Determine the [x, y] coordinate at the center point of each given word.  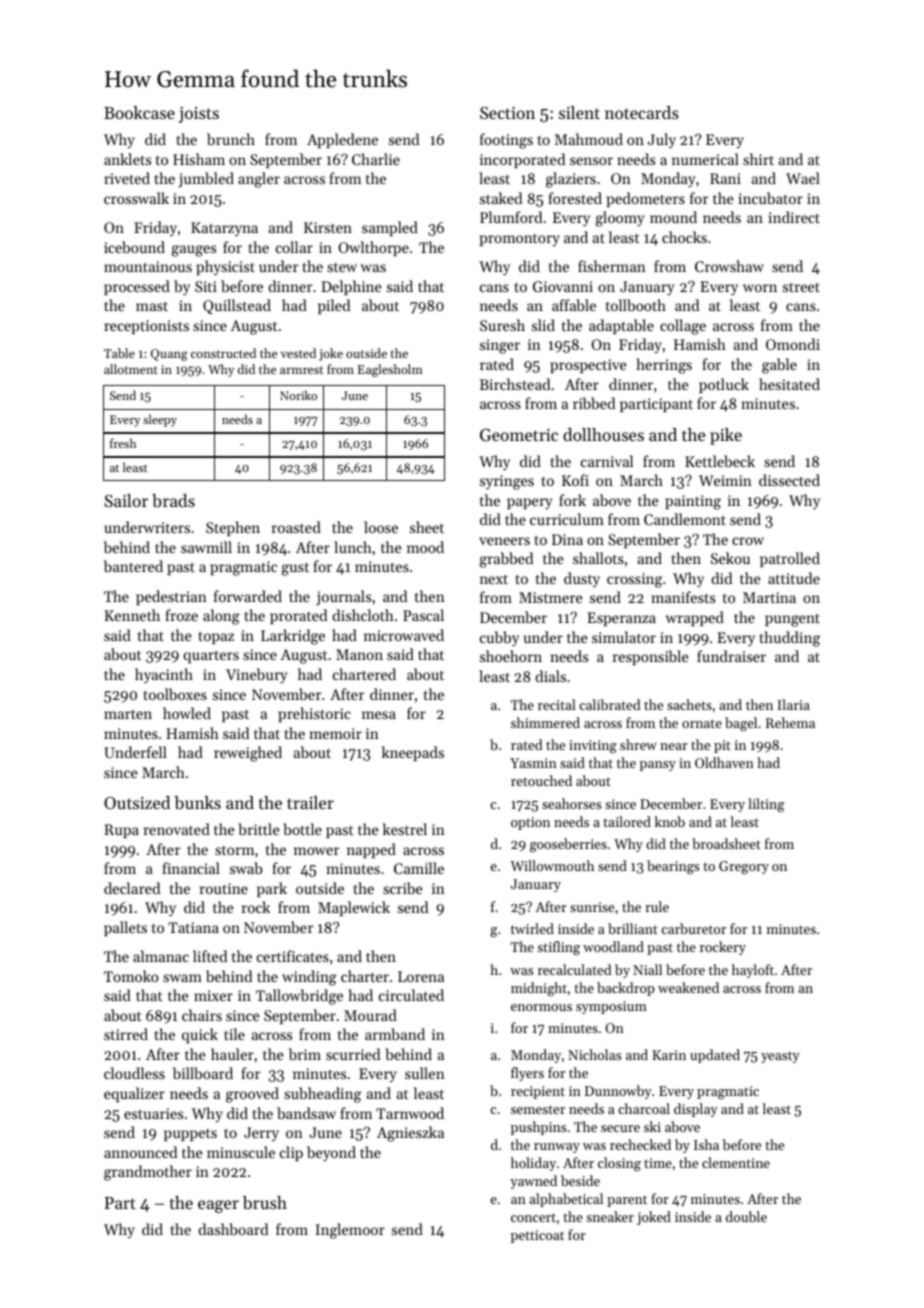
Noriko [298, 395]
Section [507, 113]
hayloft [753, 971]
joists [199, 115]
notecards [642, 112]
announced [140, 1152]
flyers [527, 1074]
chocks [684, 237]
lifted [210, 956]
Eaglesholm [390, 370]
